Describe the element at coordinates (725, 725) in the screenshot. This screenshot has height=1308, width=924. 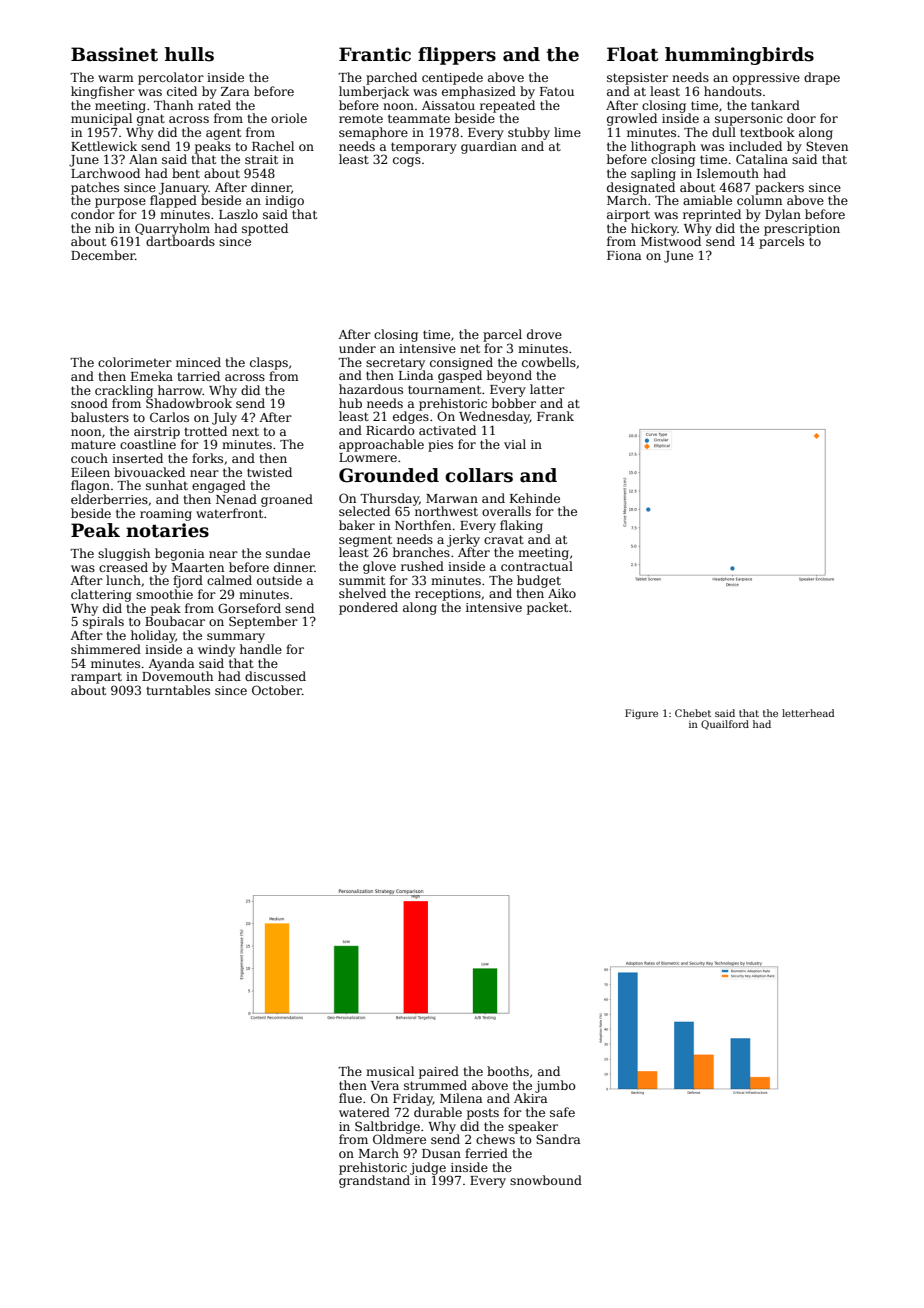
I see `Quailford` at that location.
